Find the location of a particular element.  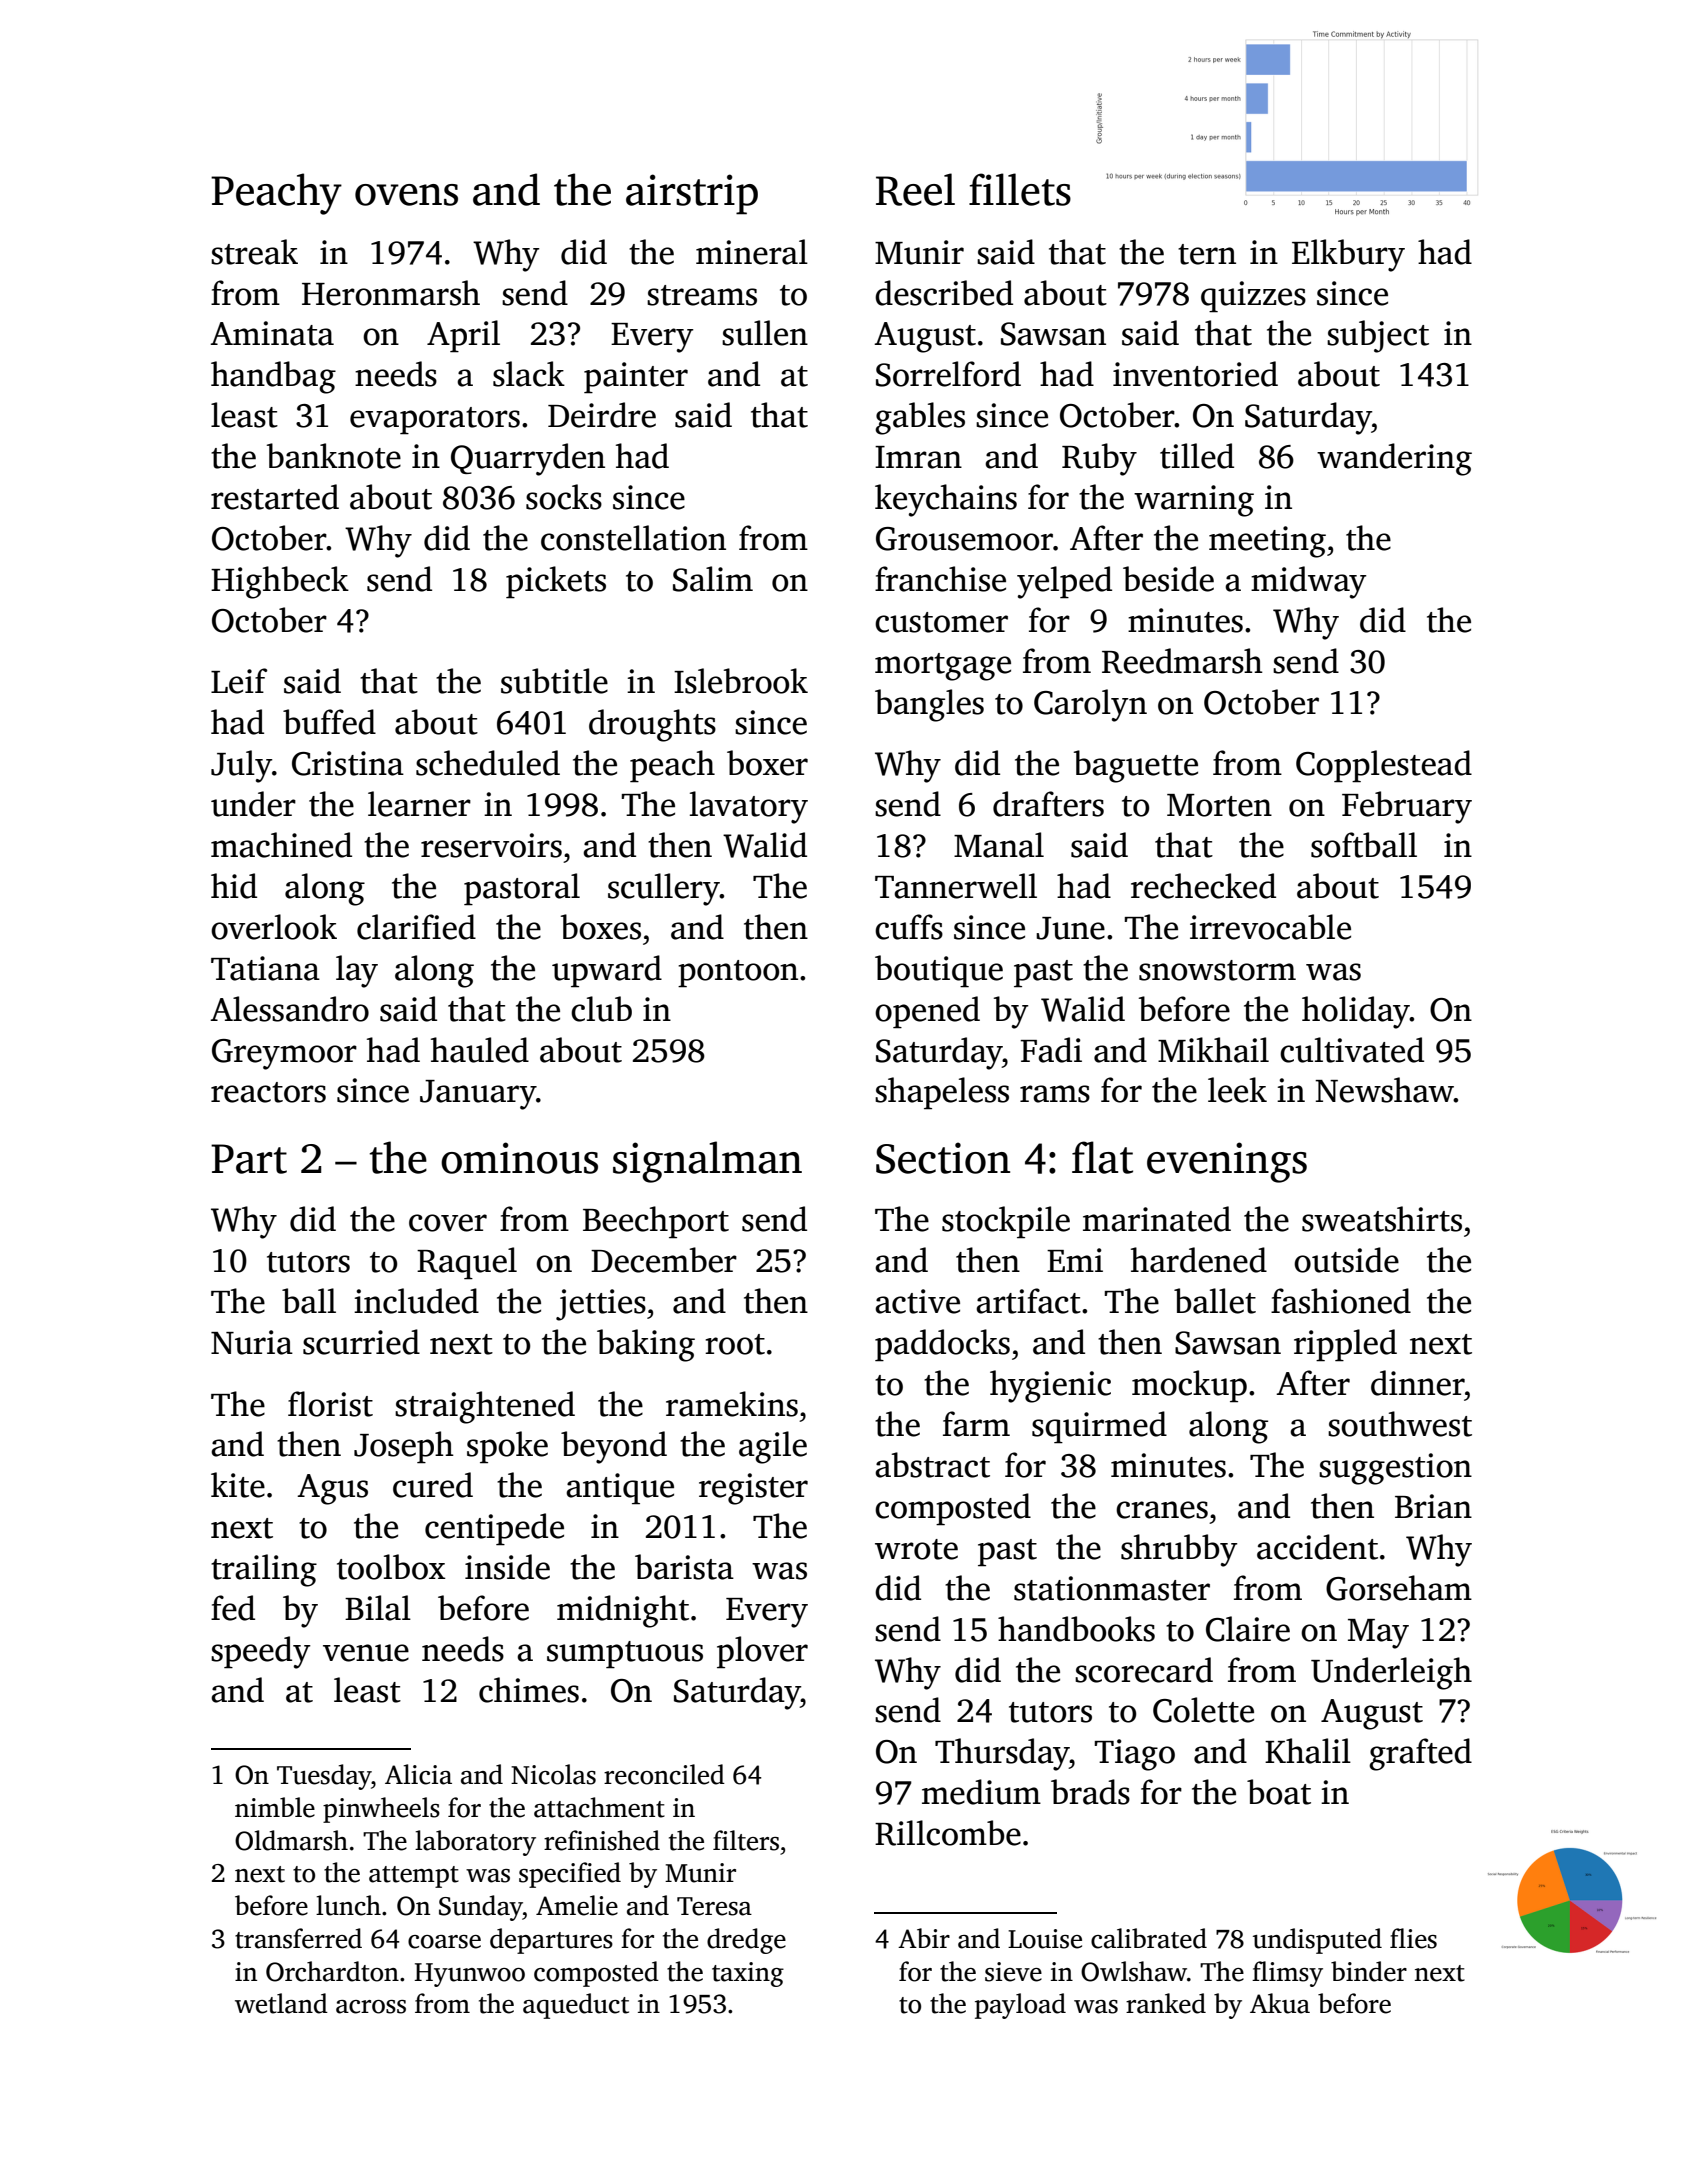

wetland is located at coordinates (281, 2003).
